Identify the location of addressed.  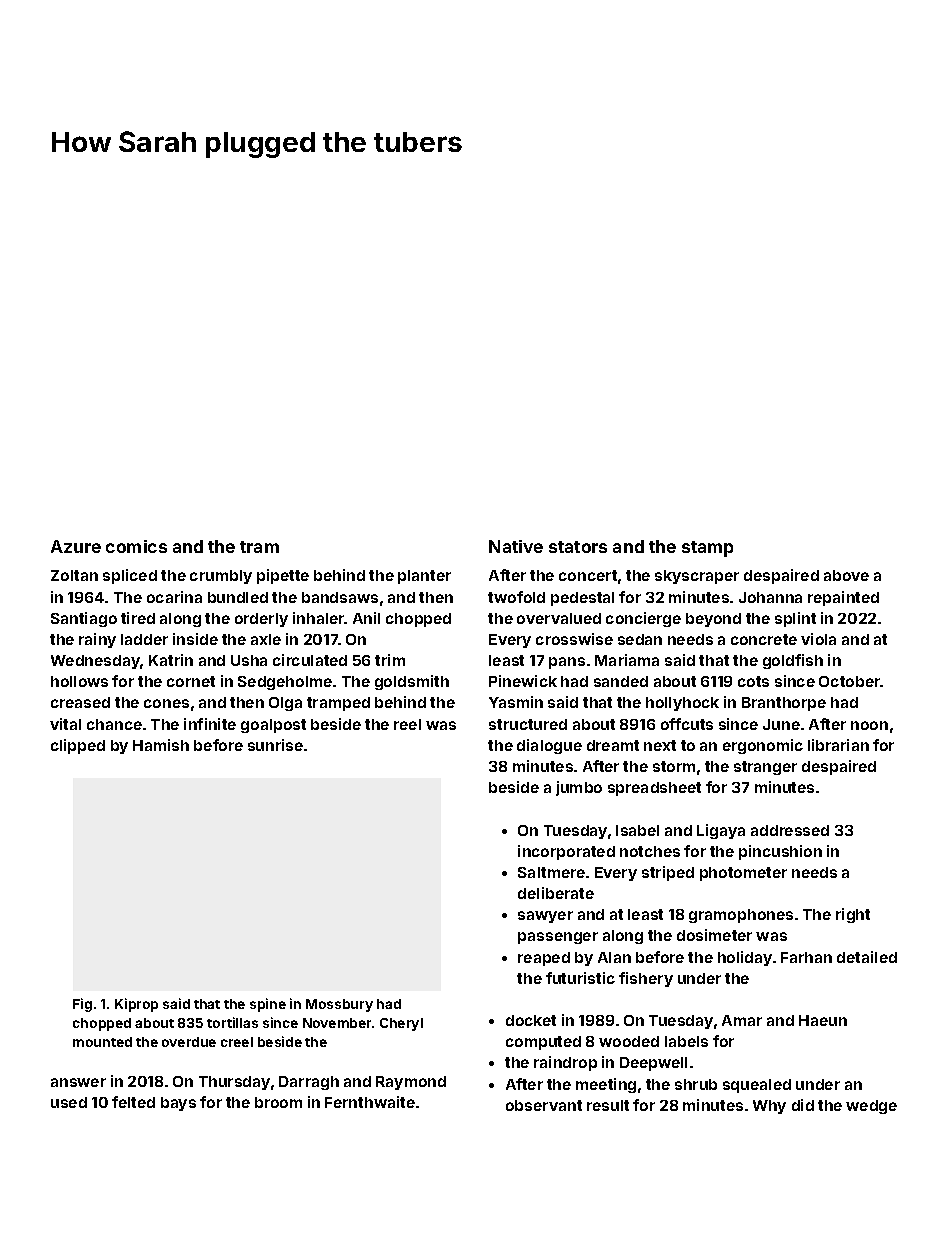
(790, 830).
